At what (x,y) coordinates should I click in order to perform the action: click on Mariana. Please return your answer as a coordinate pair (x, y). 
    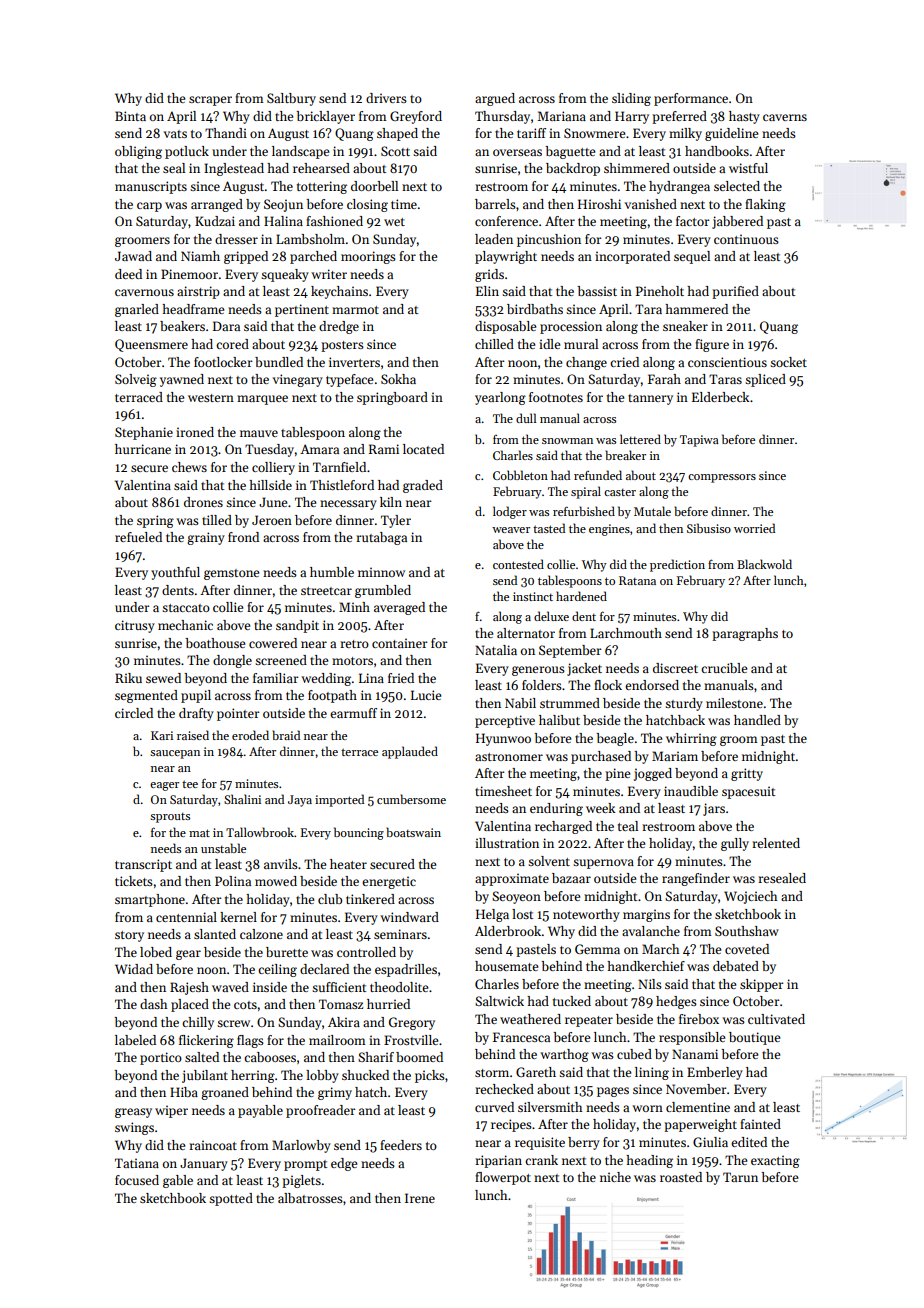
    Looking at the image, I should click on (561, 116).
